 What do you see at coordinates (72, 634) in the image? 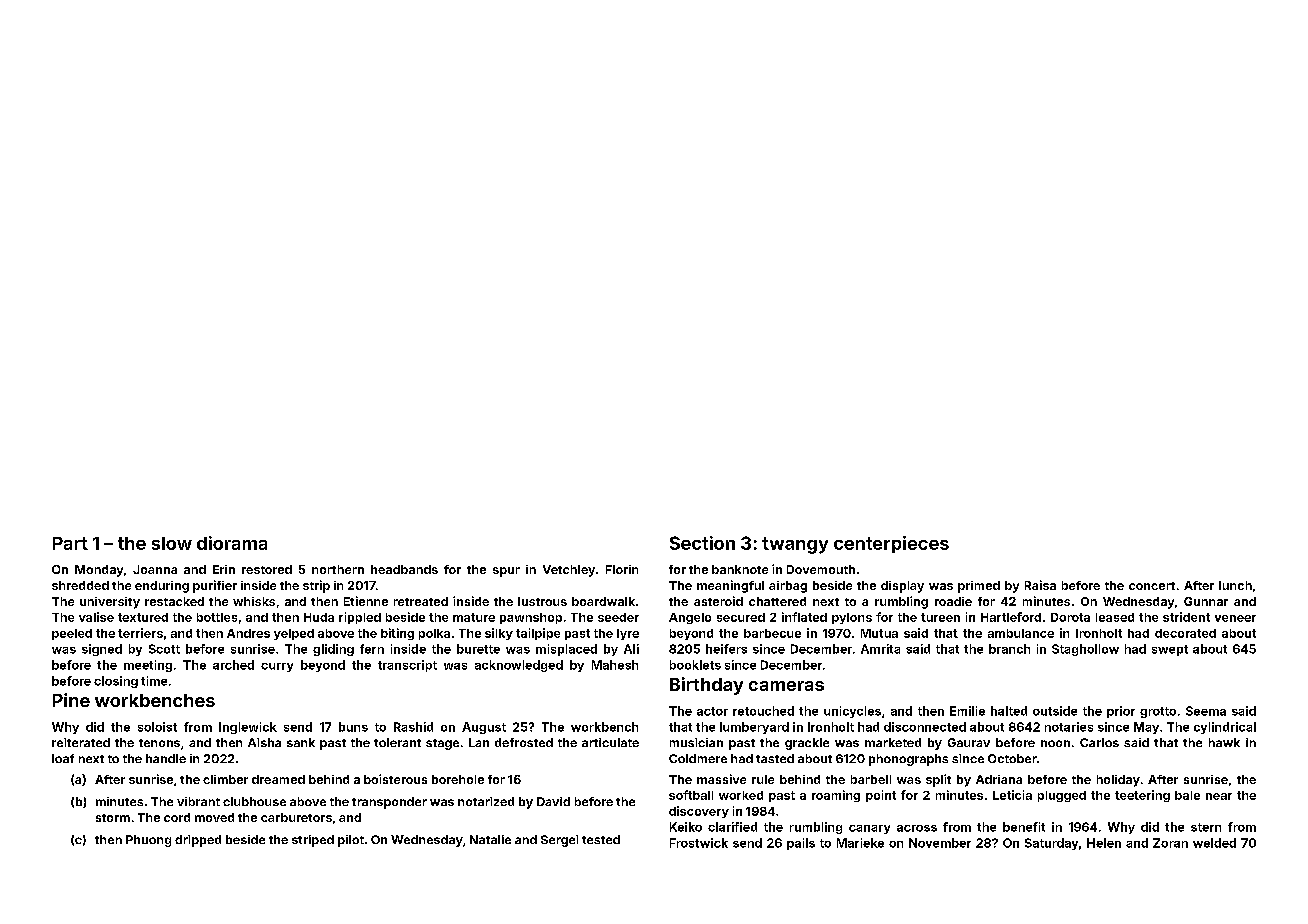
I see `peeled` at bounding box center [72, 634].
